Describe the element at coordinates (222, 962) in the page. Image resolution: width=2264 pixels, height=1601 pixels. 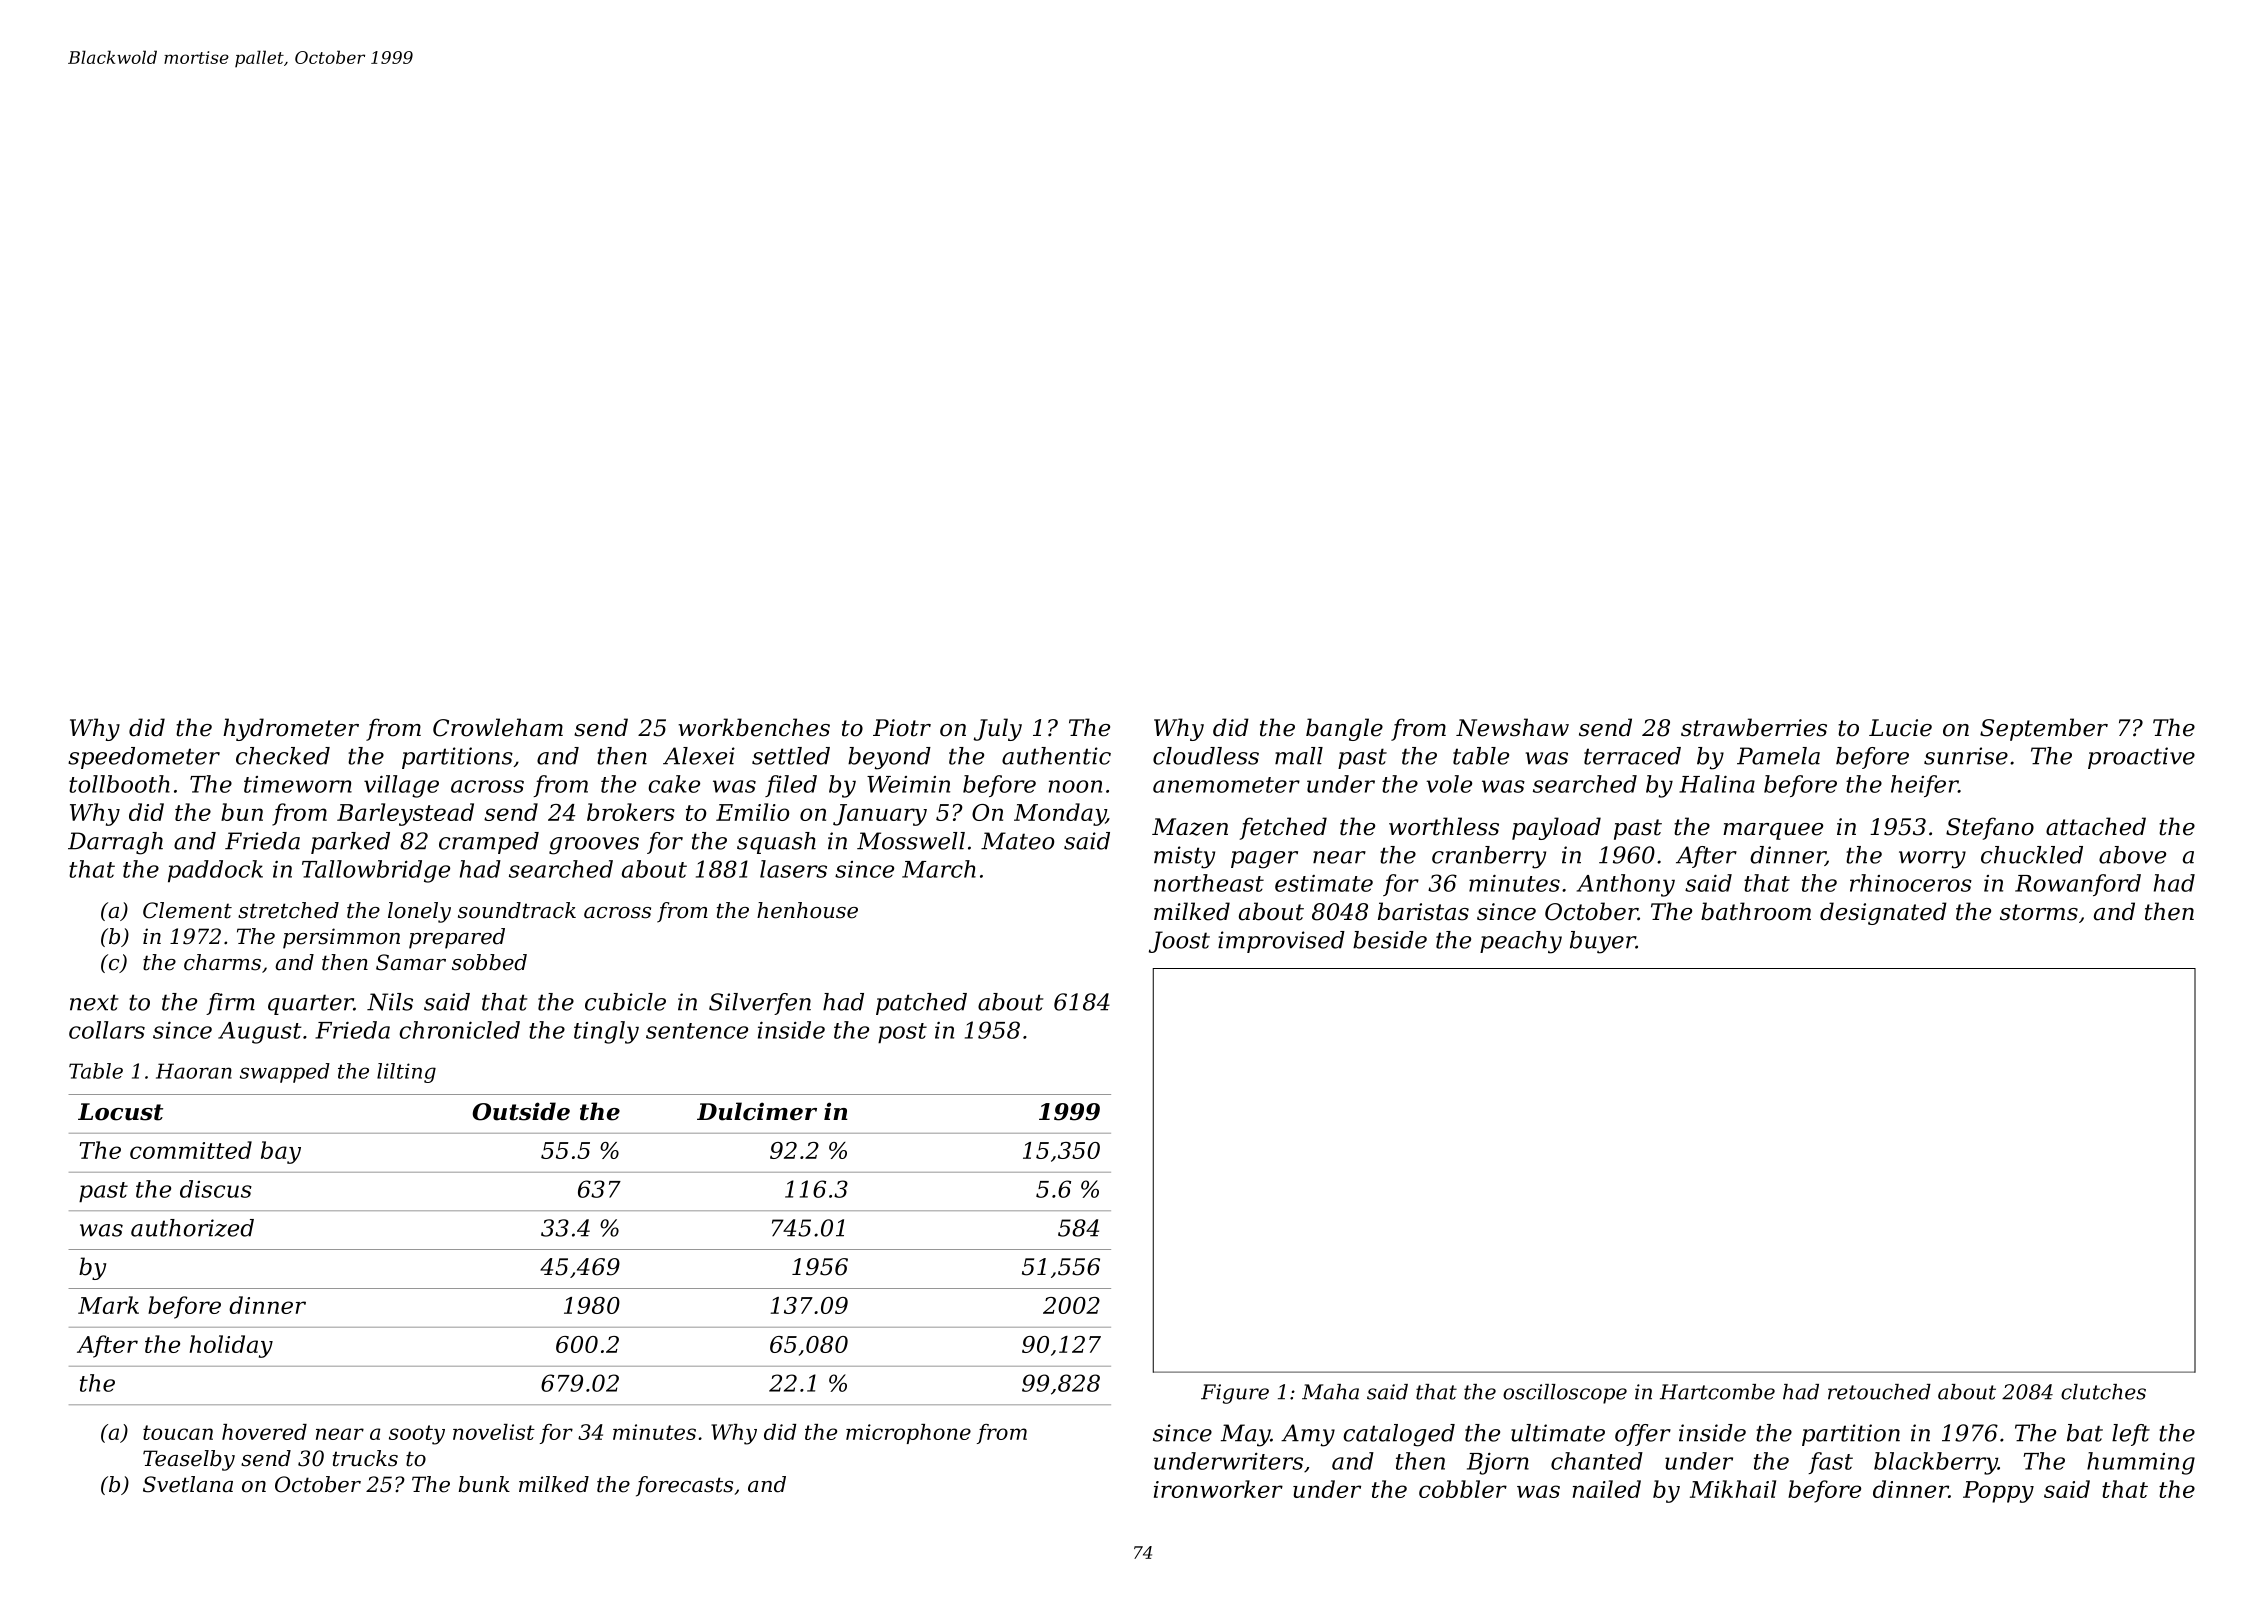
I see `charms` at that location.
